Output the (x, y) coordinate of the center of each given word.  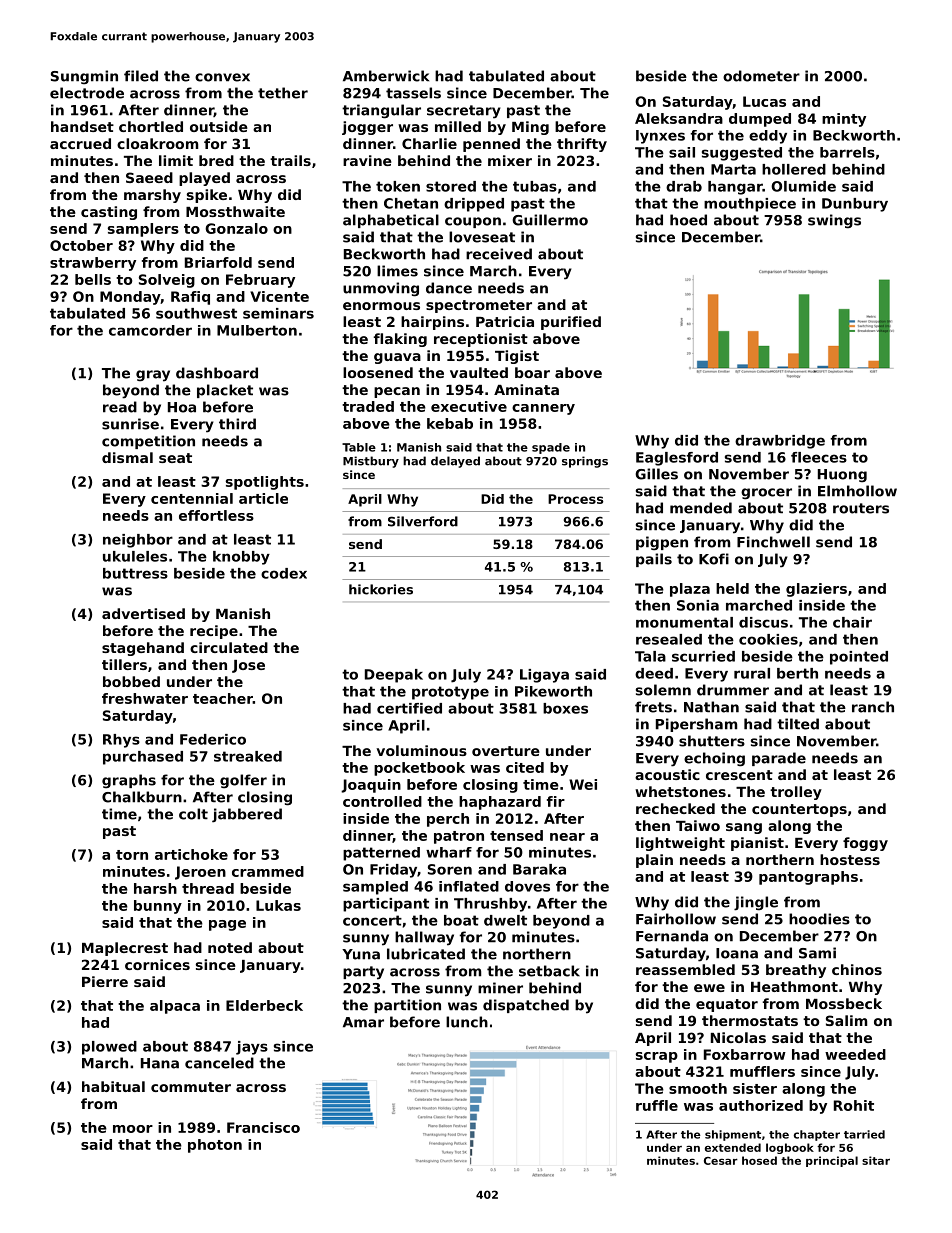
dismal (127, 457)
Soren (450, 869)
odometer (761, 76)
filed (141, 76)
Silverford (423, 521)
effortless (216, 515)
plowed (109, 1048)
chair (852, 622)
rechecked (675, 808)
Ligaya (544, 676)
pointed (859, 658)
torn (132, 855)
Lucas (764, 101)
